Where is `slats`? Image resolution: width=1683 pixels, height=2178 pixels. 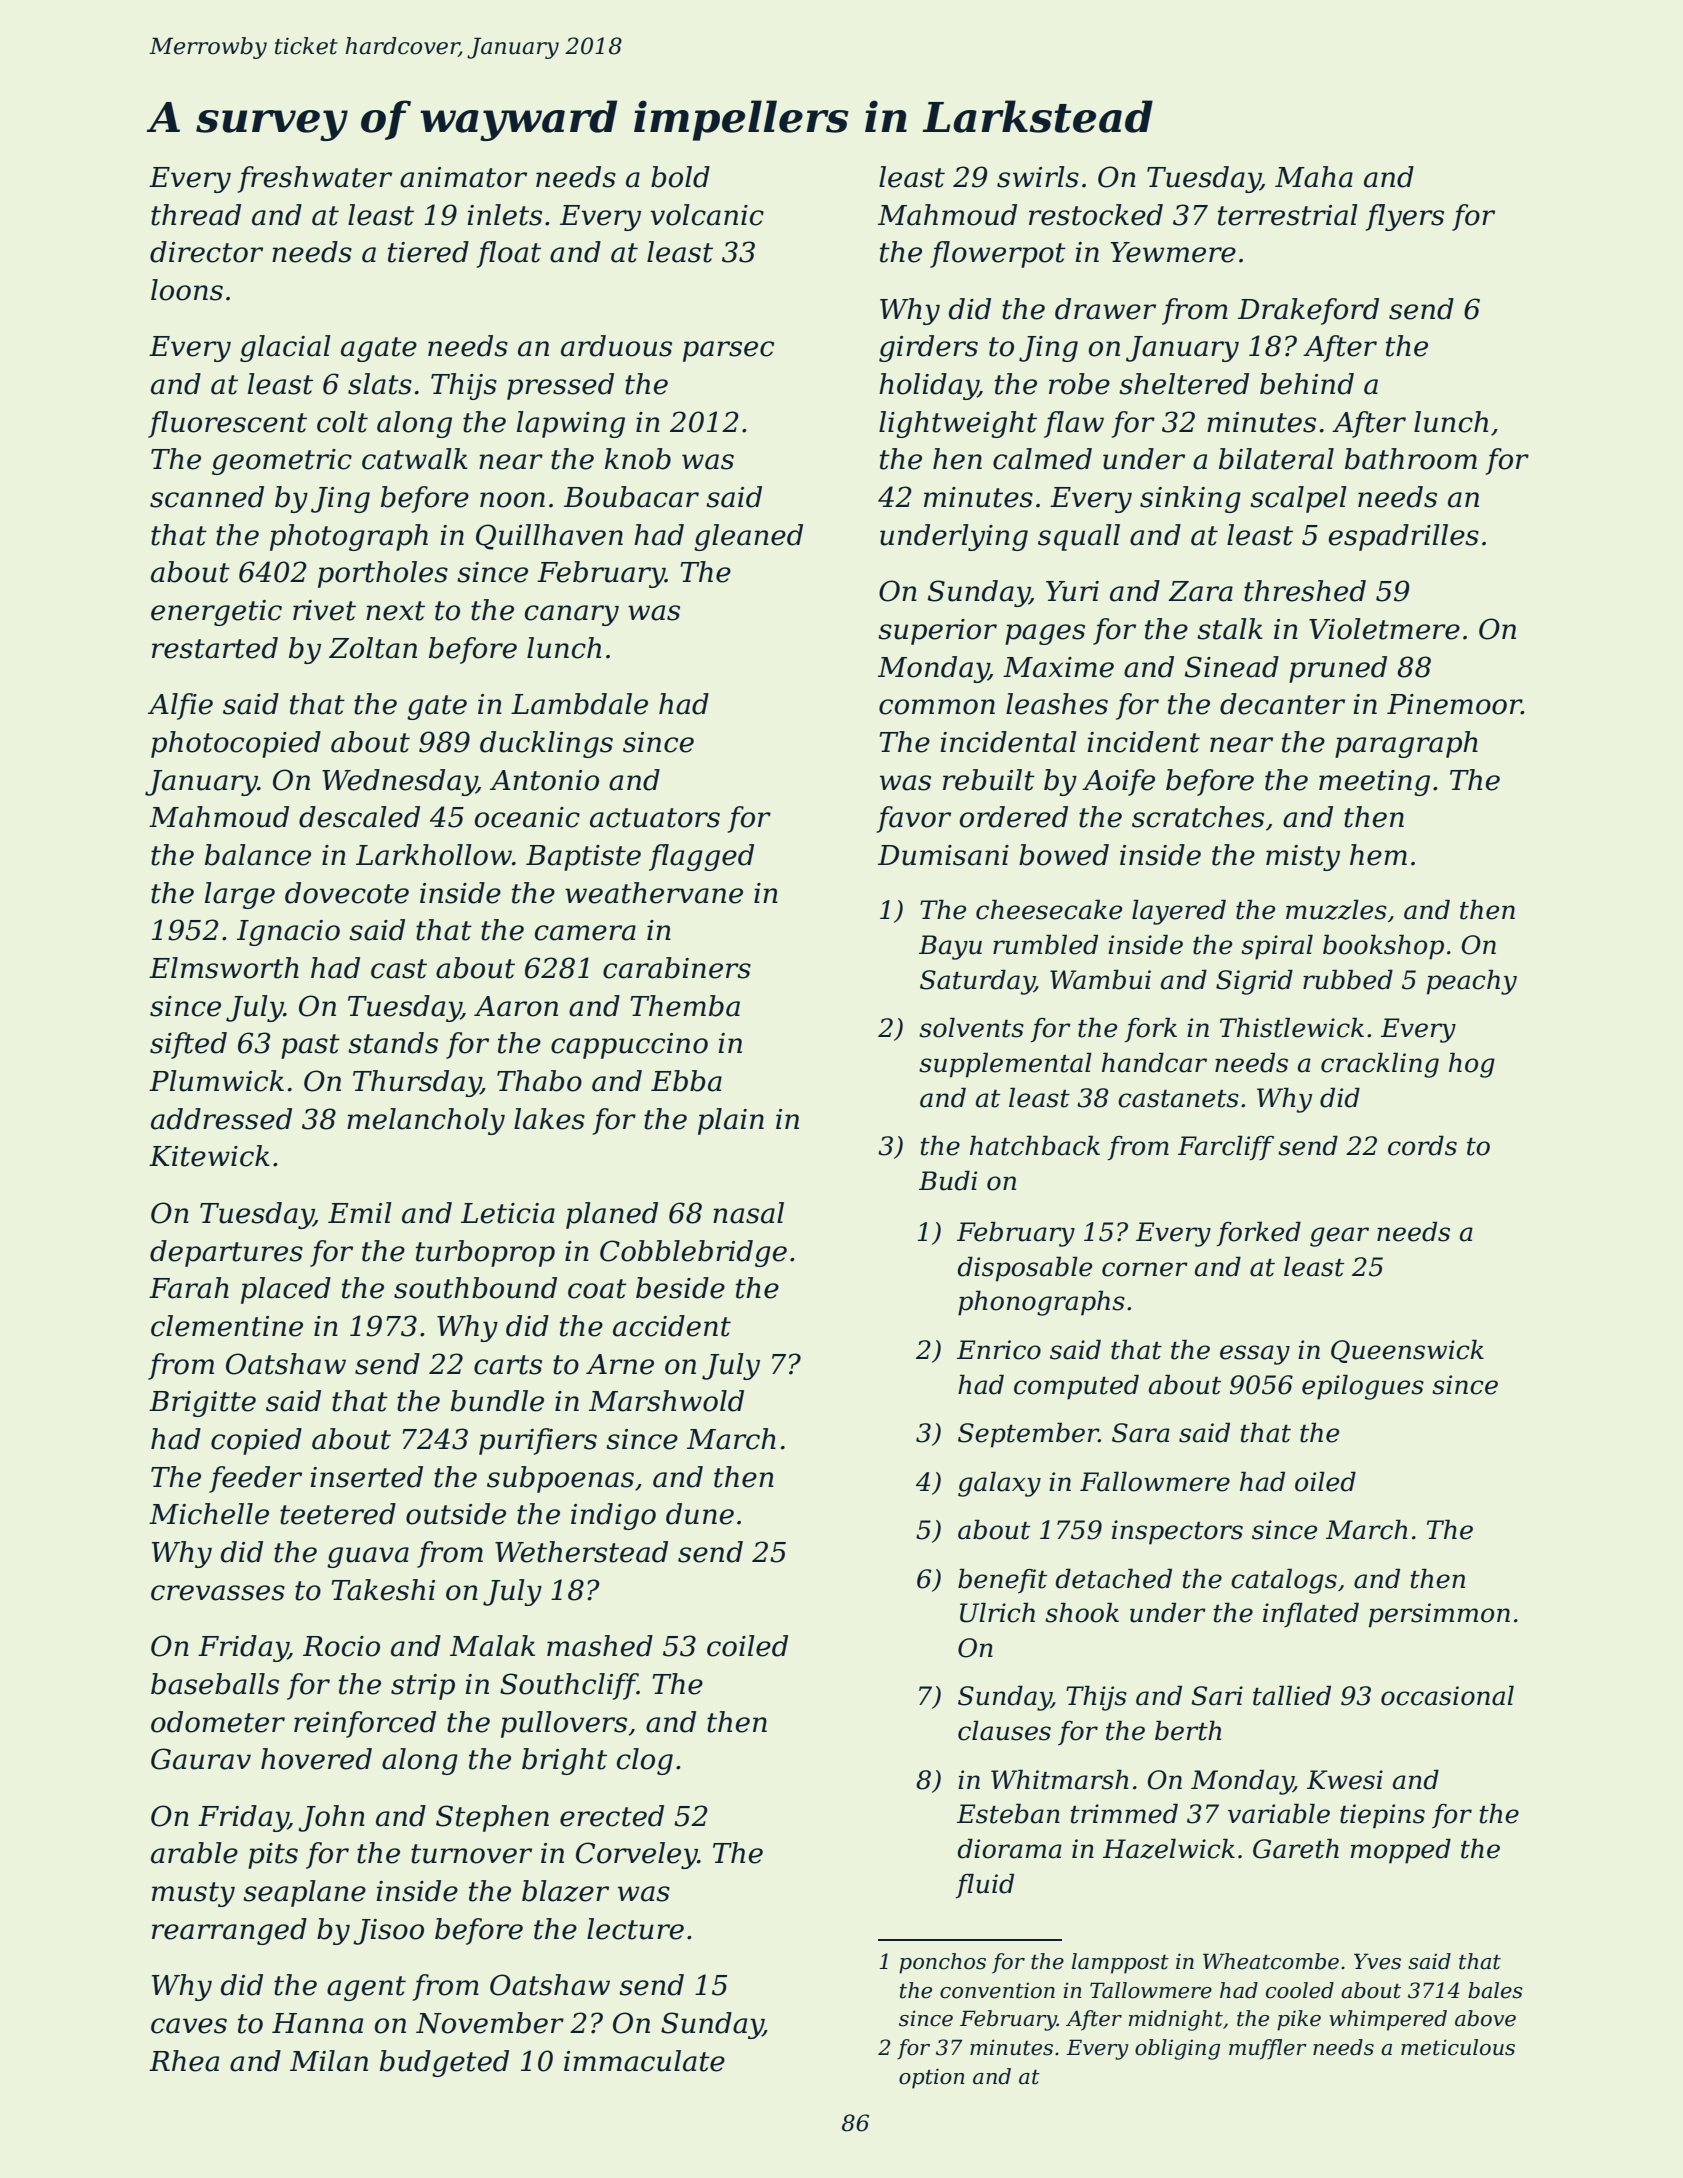 slats is located at coordinates (380, 384).
